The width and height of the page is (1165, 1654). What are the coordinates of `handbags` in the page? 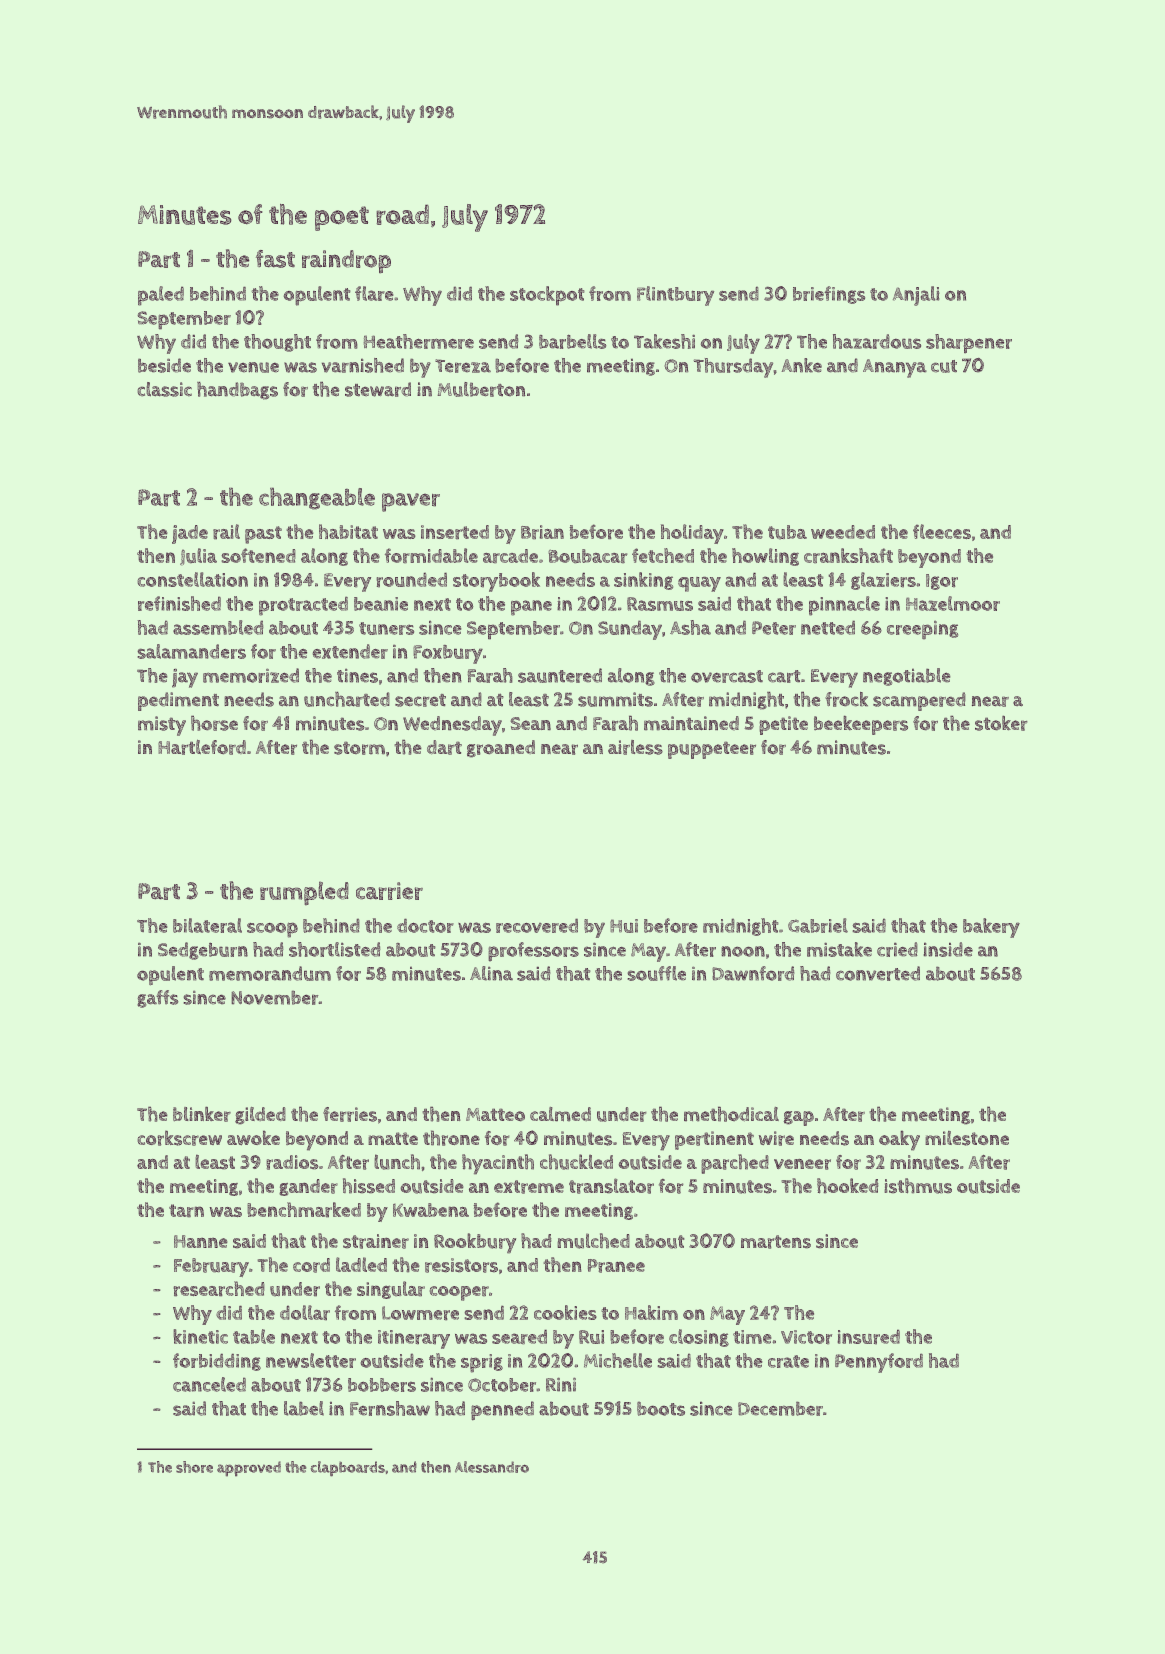 It's located at (237, 390).
